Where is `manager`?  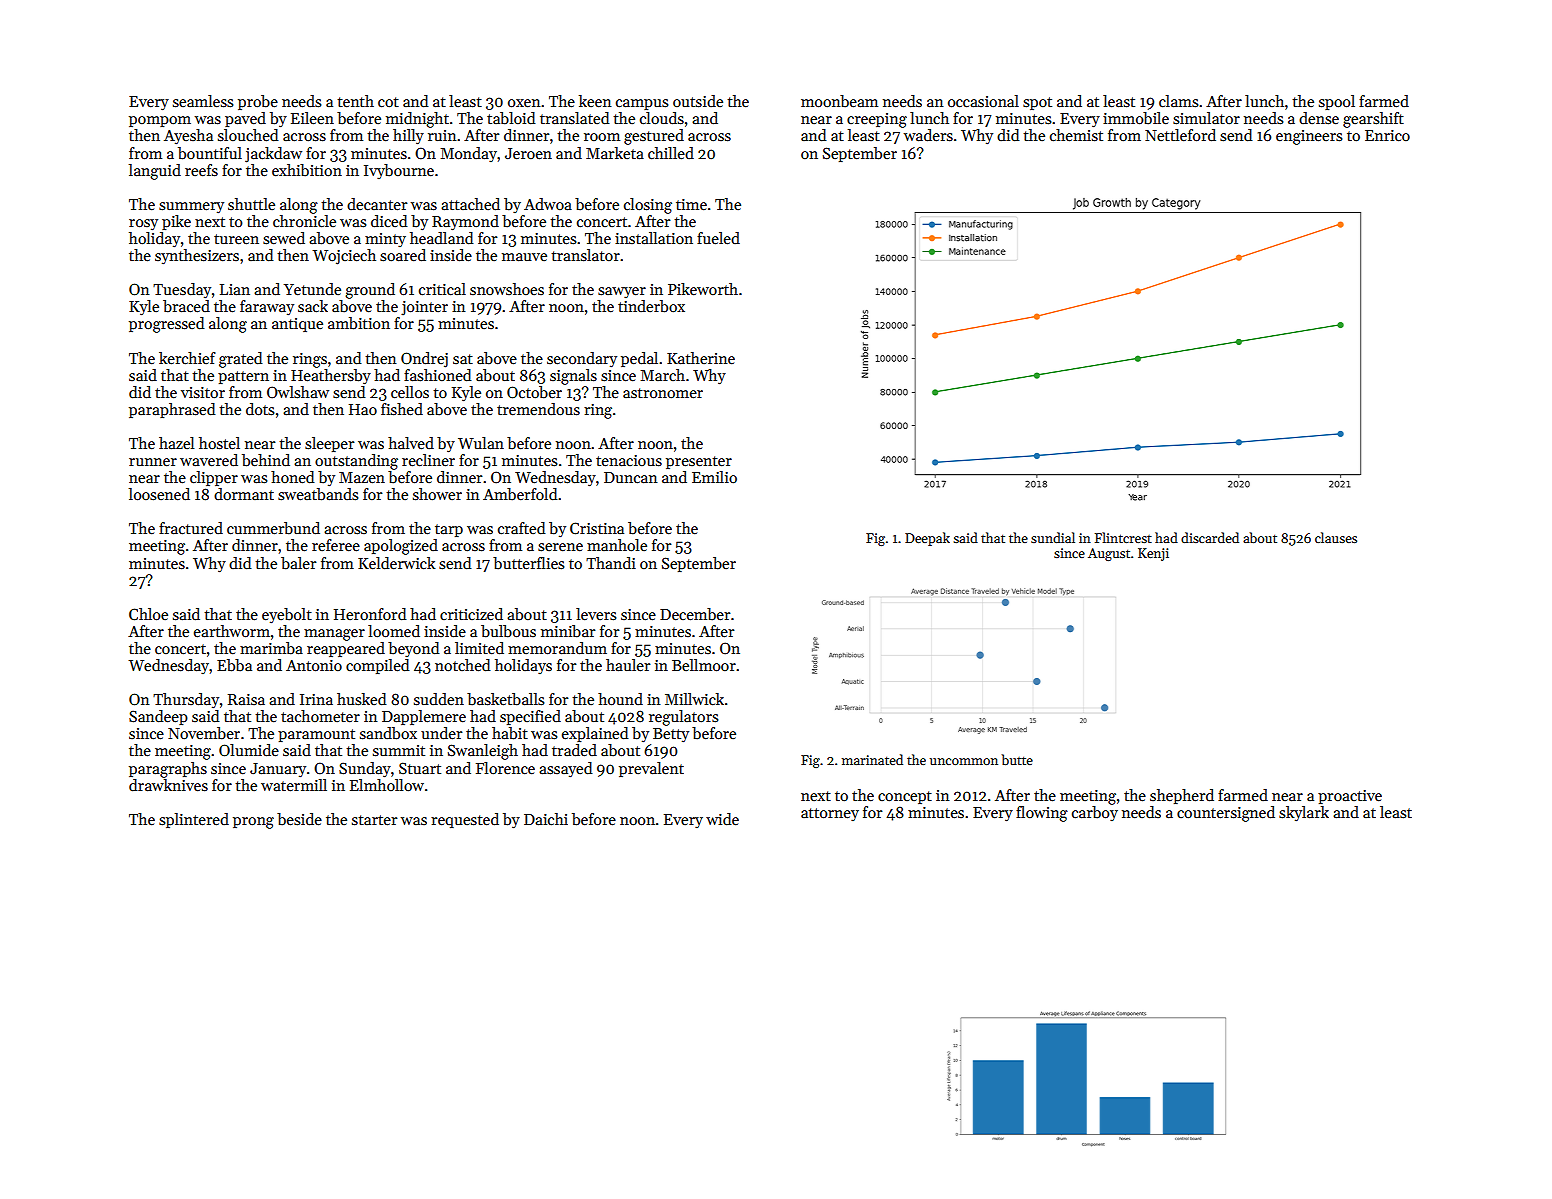
manager is located at coordinates (334, 635).
